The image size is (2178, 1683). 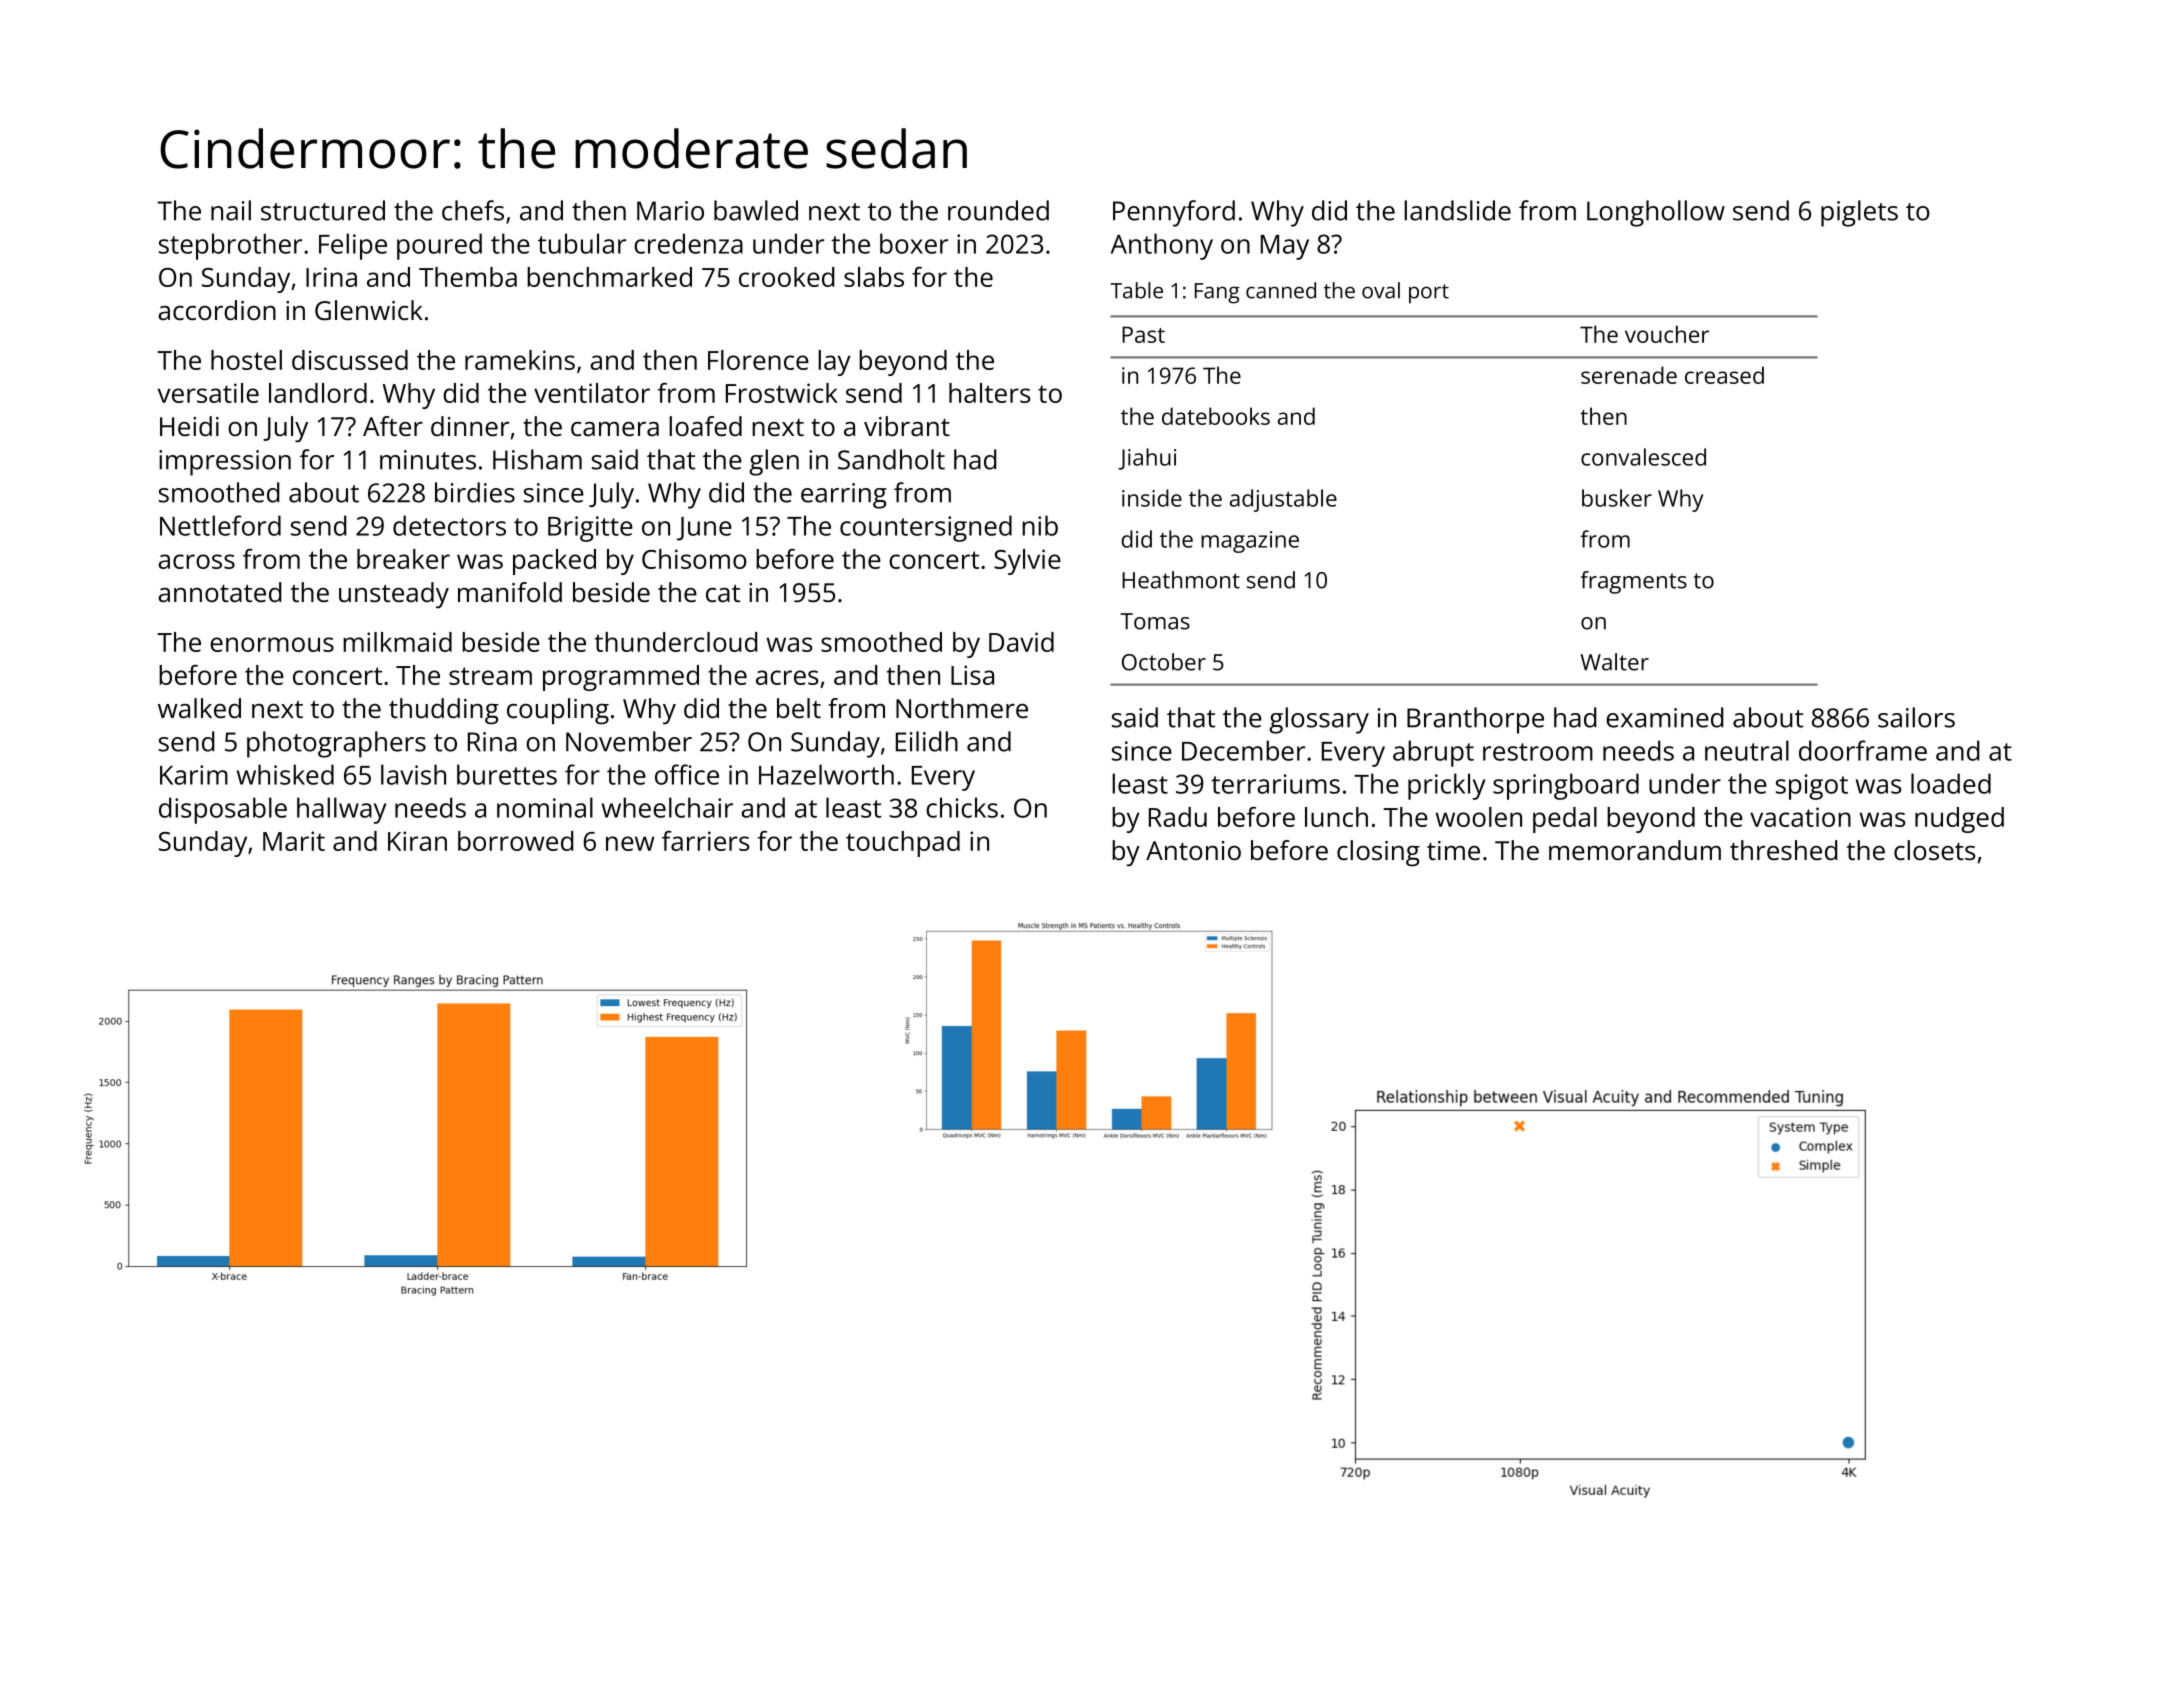 I want to click on enormous, so click(x=272, y=644).
